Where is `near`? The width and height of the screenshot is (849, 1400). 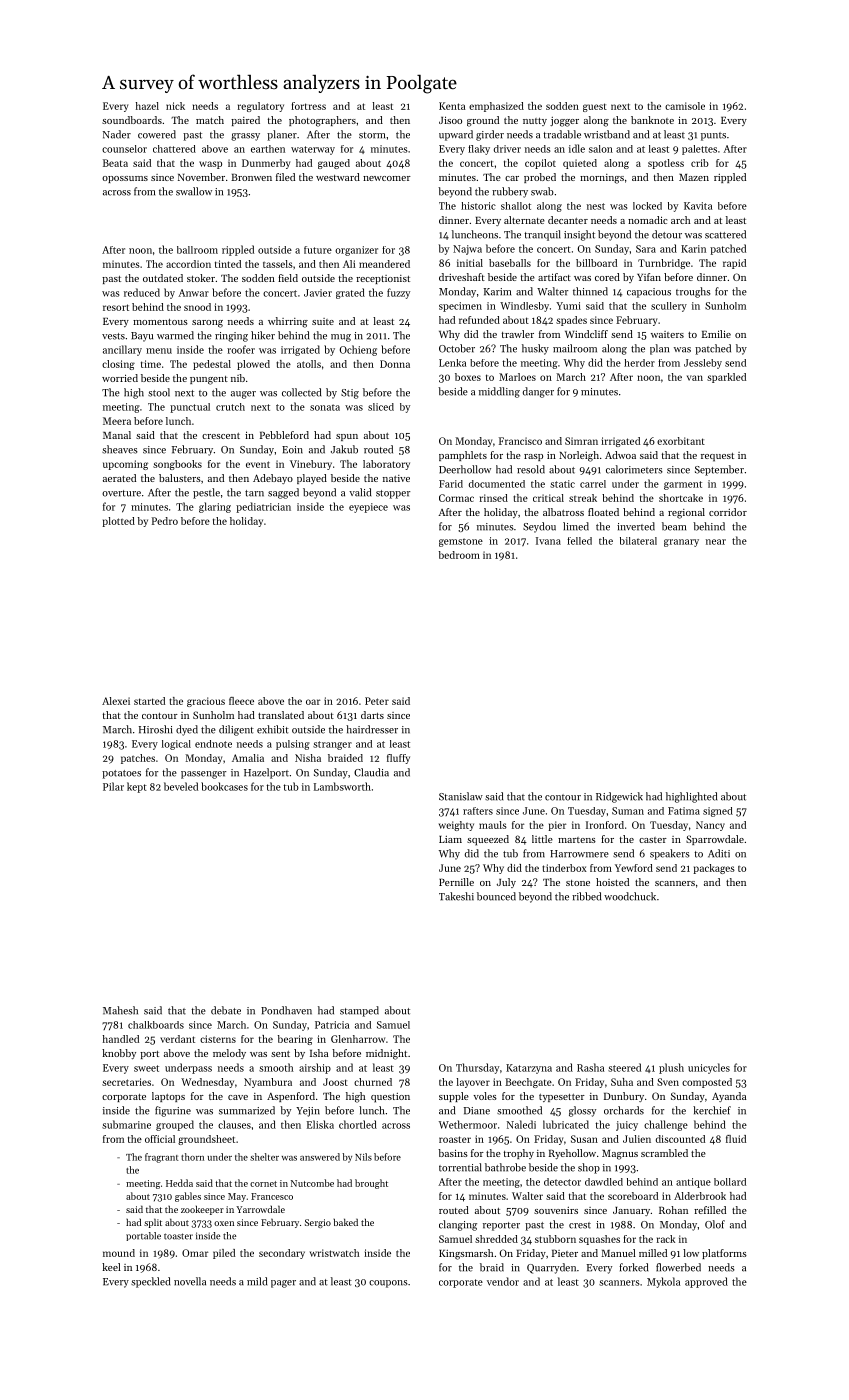
near is located at coordinates (716, 542).
